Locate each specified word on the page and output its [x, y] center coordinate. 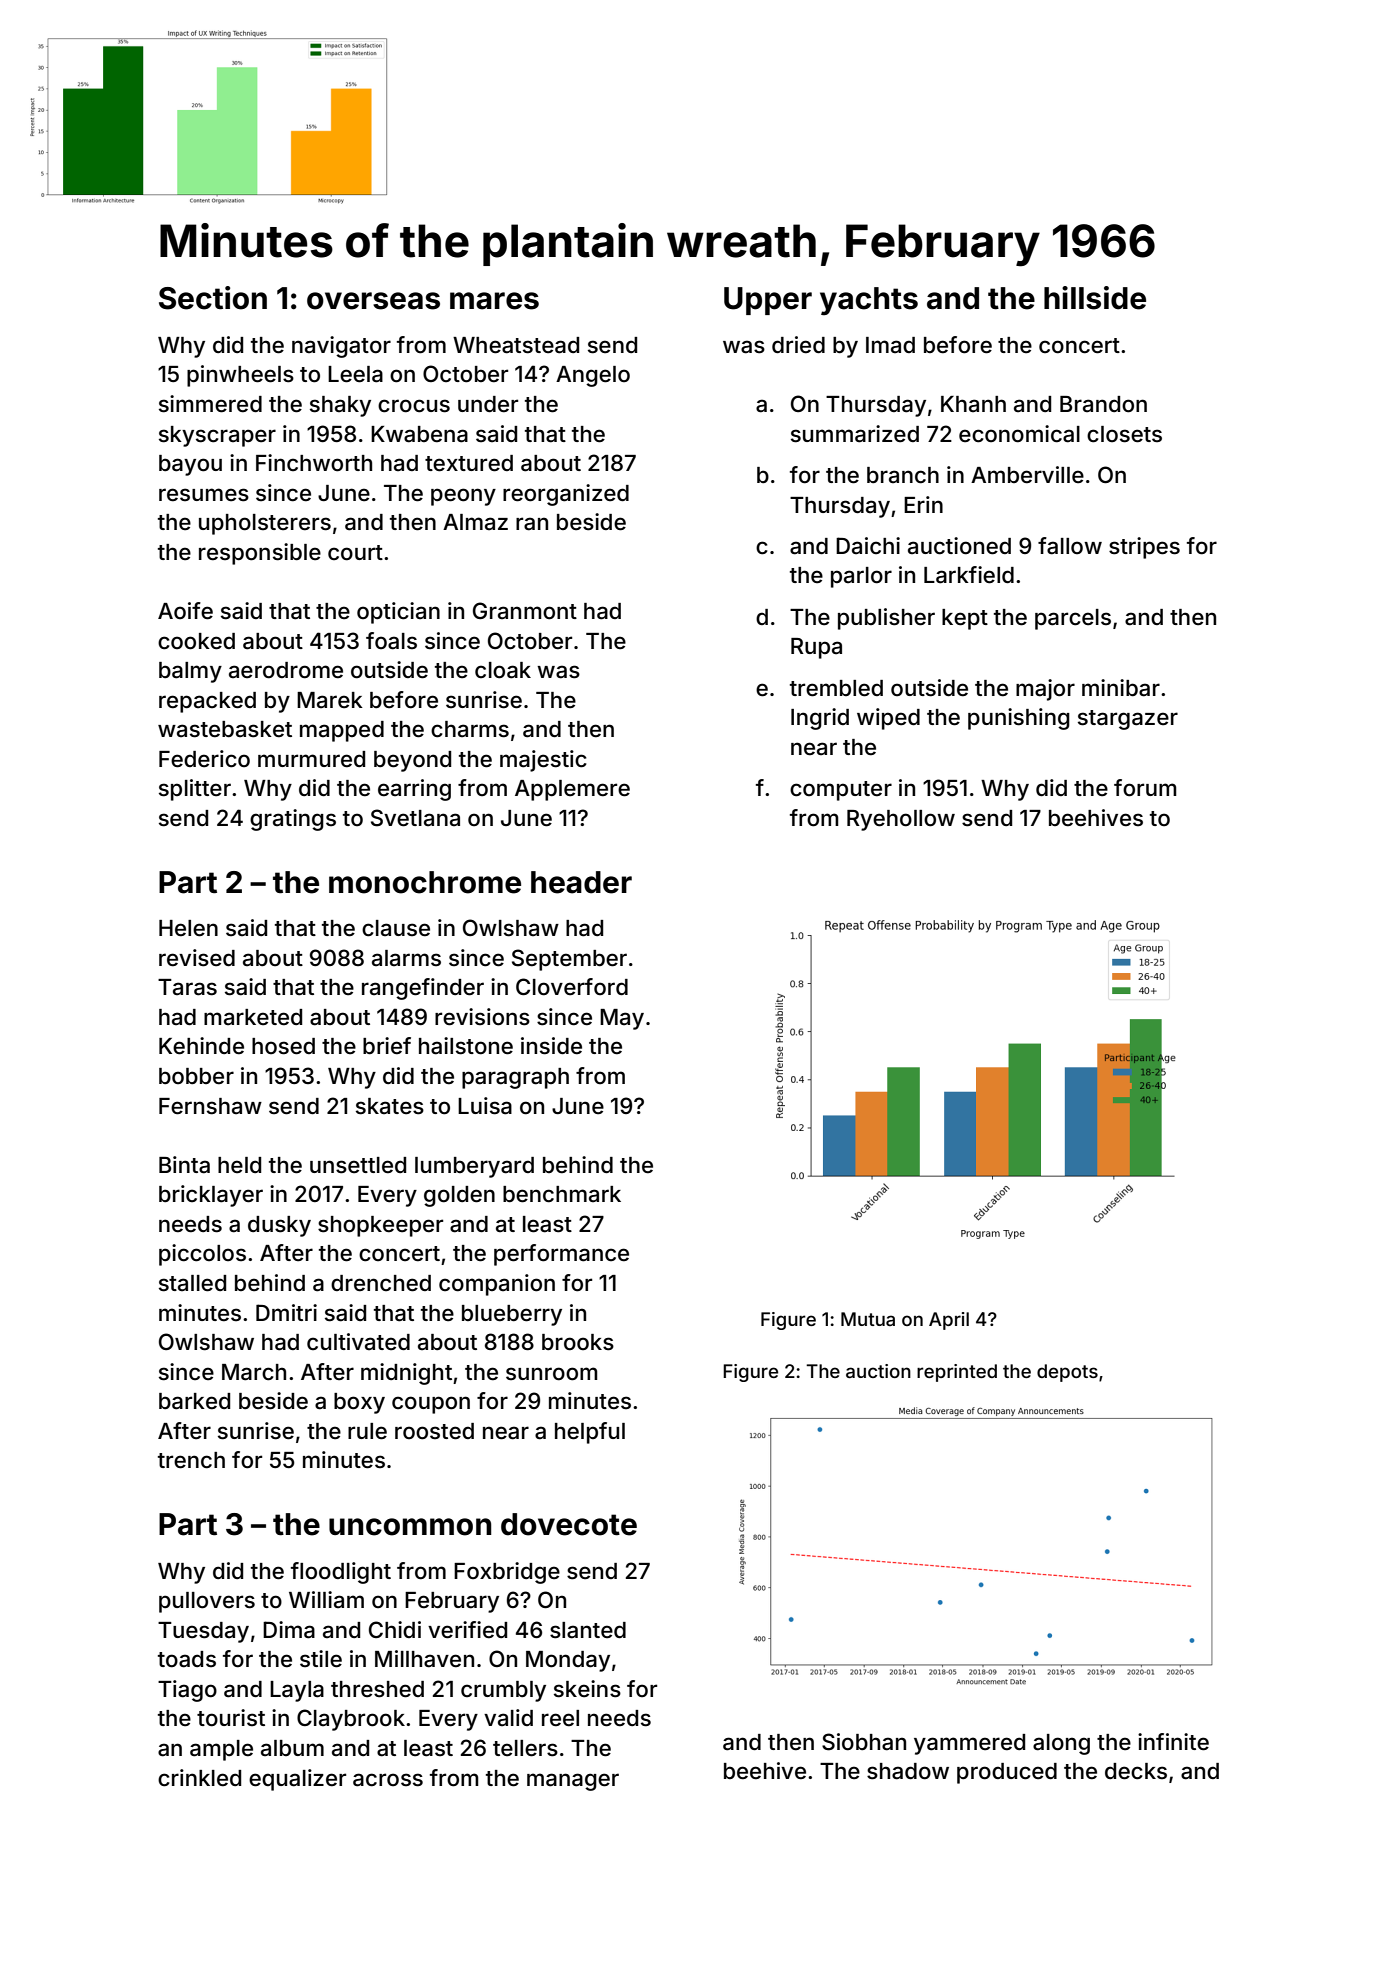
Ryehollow [901, 820]
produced [1007, 1773]
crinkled [199, 1778]
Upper [768, 301]
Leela [355, 374]
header [581, 882]
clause [396, 928]
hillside [1095, 298]
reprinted [957, 1373]
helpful [590, 1433]
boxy [359, 1403]
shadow [908, 1771]
